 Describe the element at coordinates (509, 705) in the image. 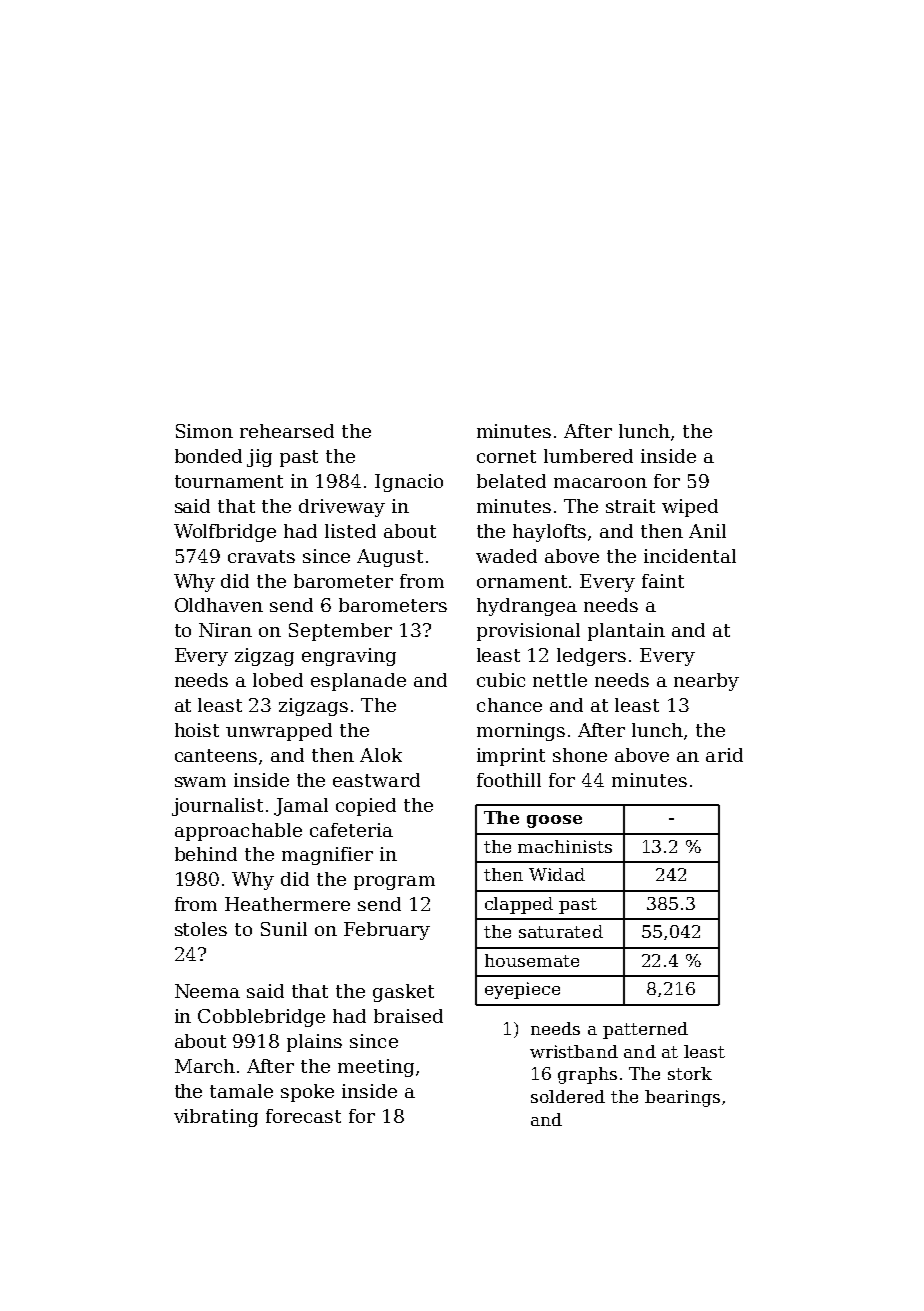

I see `chance` at that location.
